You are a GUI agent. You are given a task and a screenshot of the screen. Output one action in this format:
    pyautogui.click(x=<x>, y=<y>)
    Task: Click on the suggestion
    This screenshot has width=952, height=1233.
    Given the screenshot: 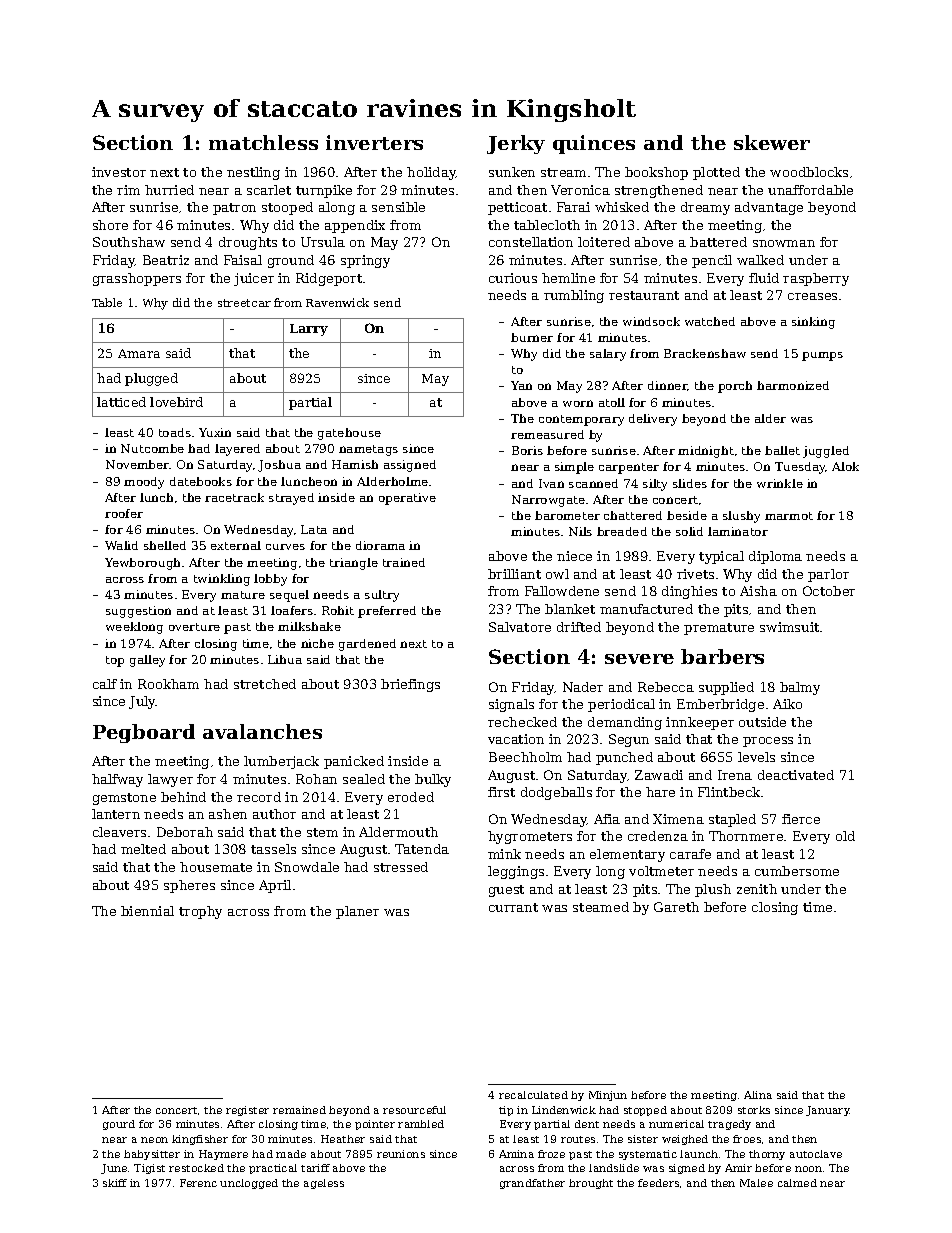 What is the action you would take?
    pyautogui.click(x=138, y=612)
